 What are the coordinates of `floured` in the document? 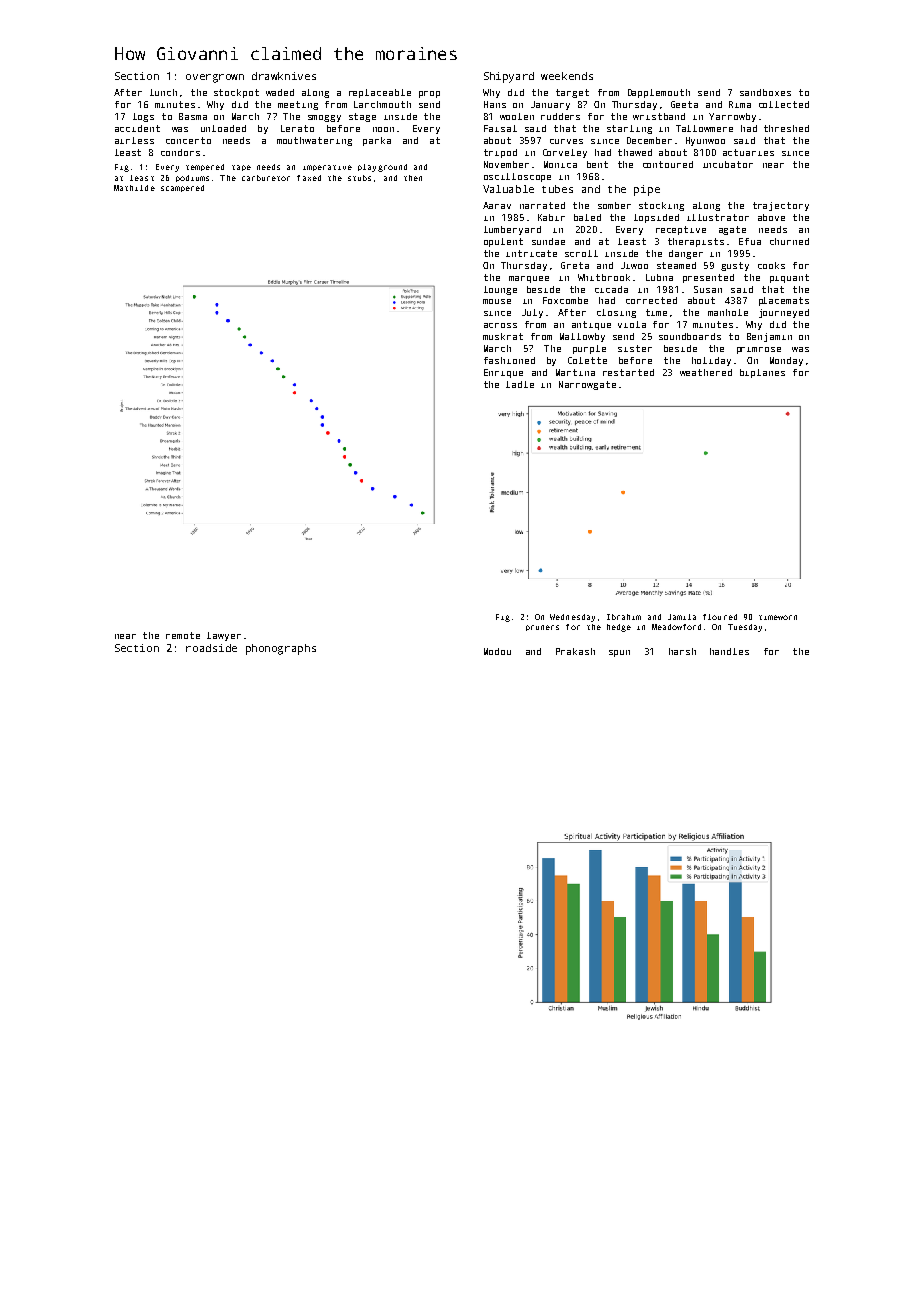 It's located at (720, 617).
